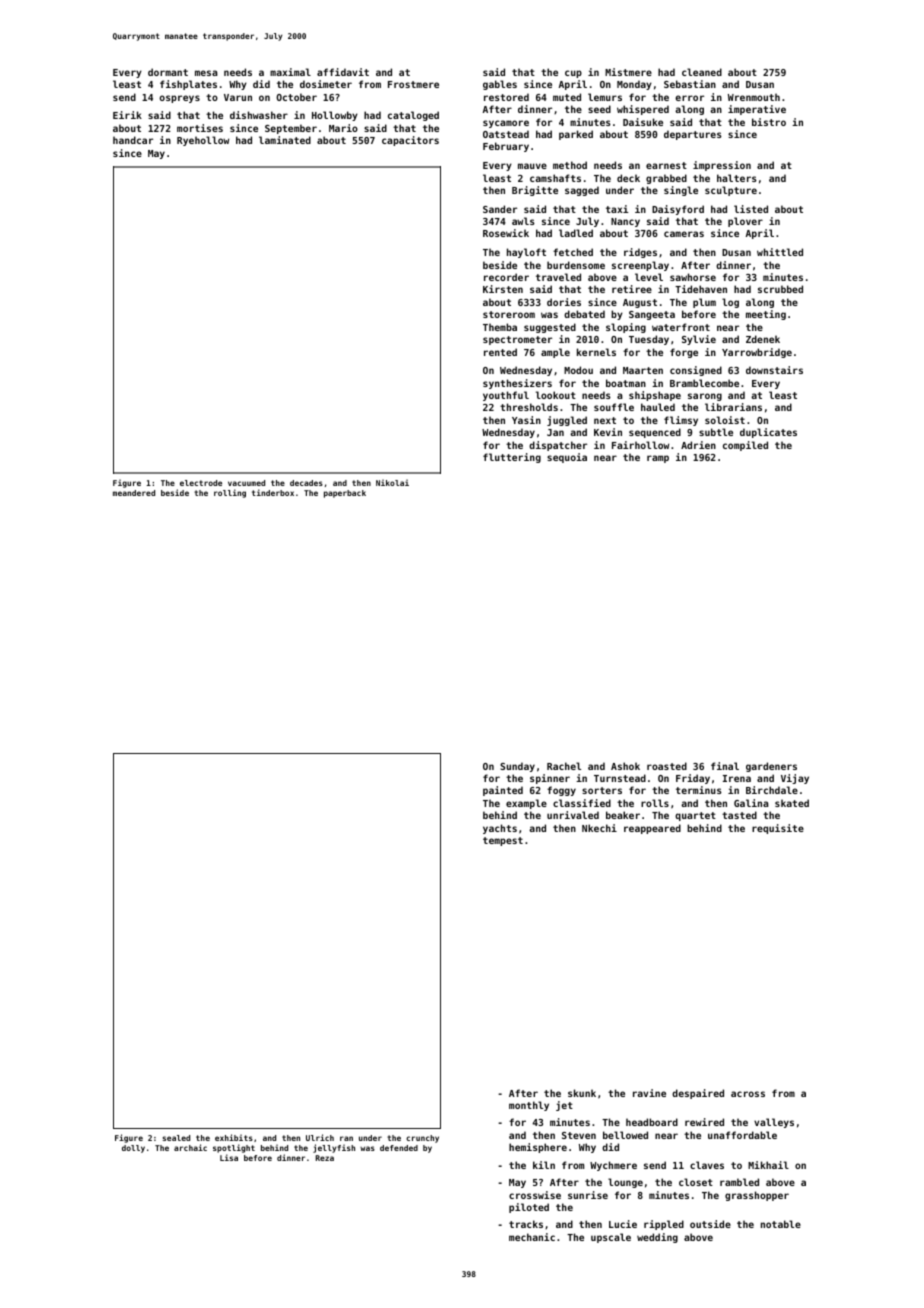  What do you see at coordinates (168, 72) in the screenshot?
I see `dormant` at bounding box center [168, 72].
